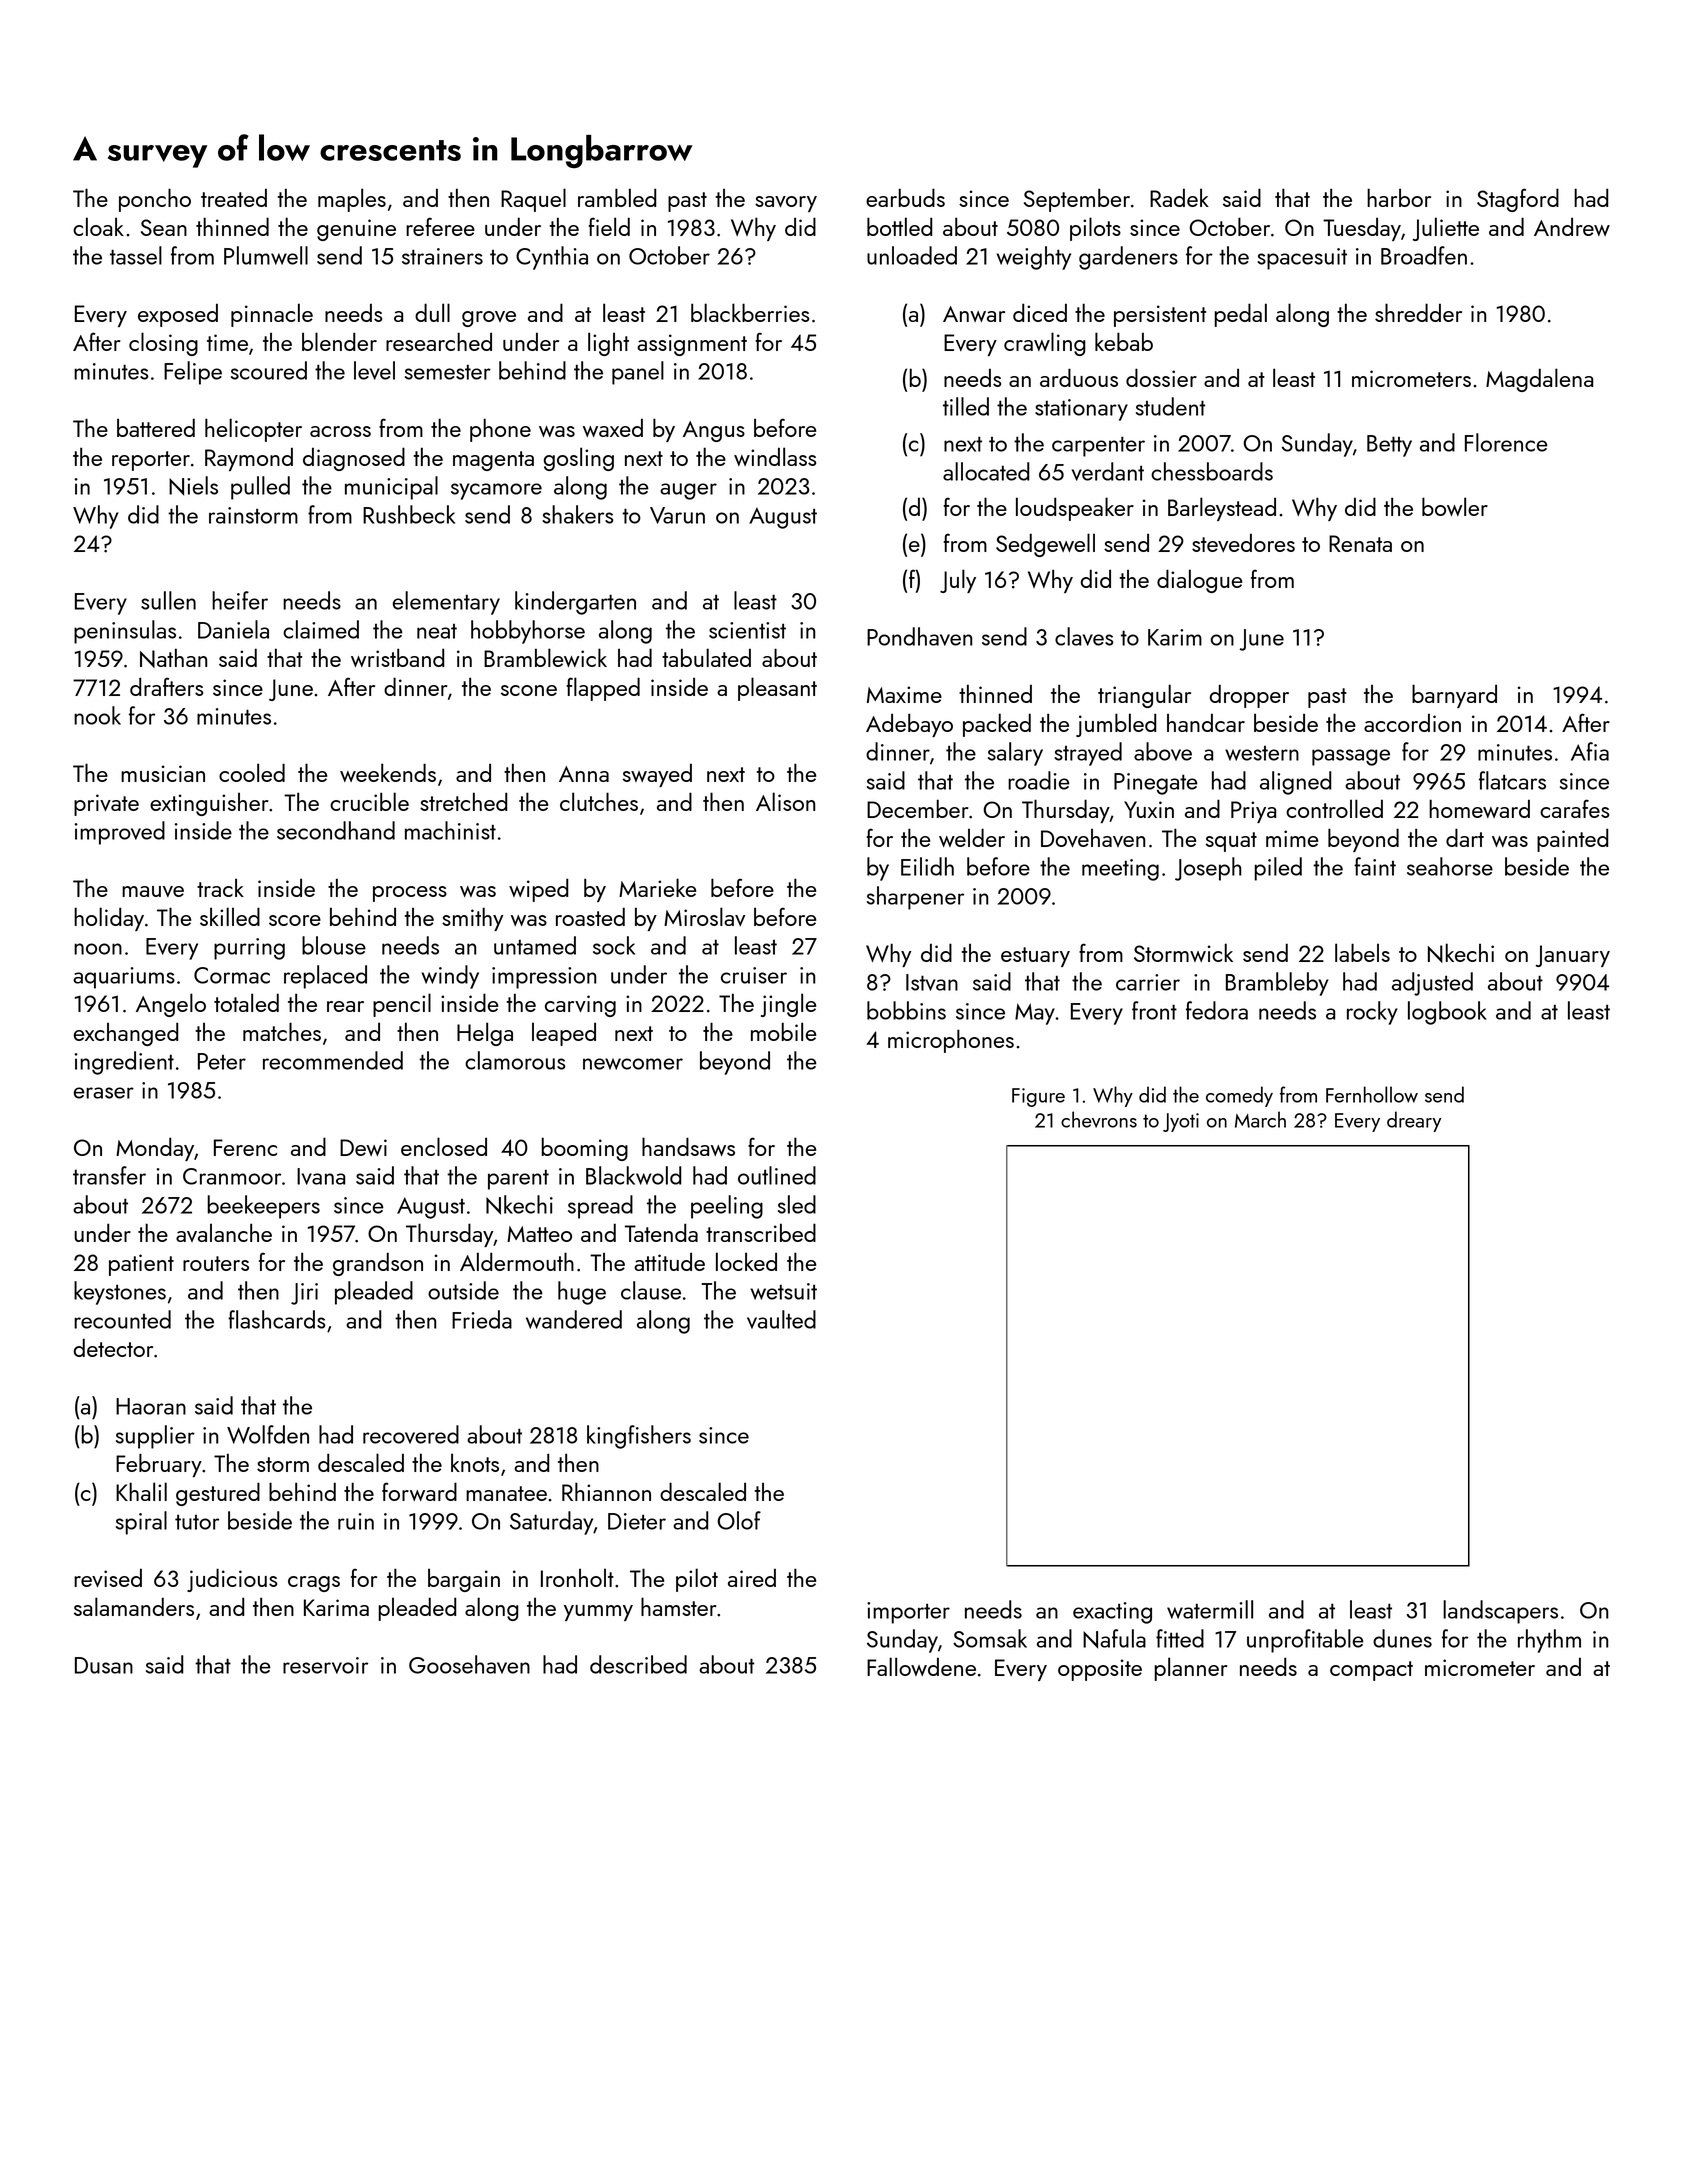 Image resolution: width=1683 pixels, height=2178 pixels. Describe the element at coordinates (1179, 197) in the document. I see `Radek` at that location.
